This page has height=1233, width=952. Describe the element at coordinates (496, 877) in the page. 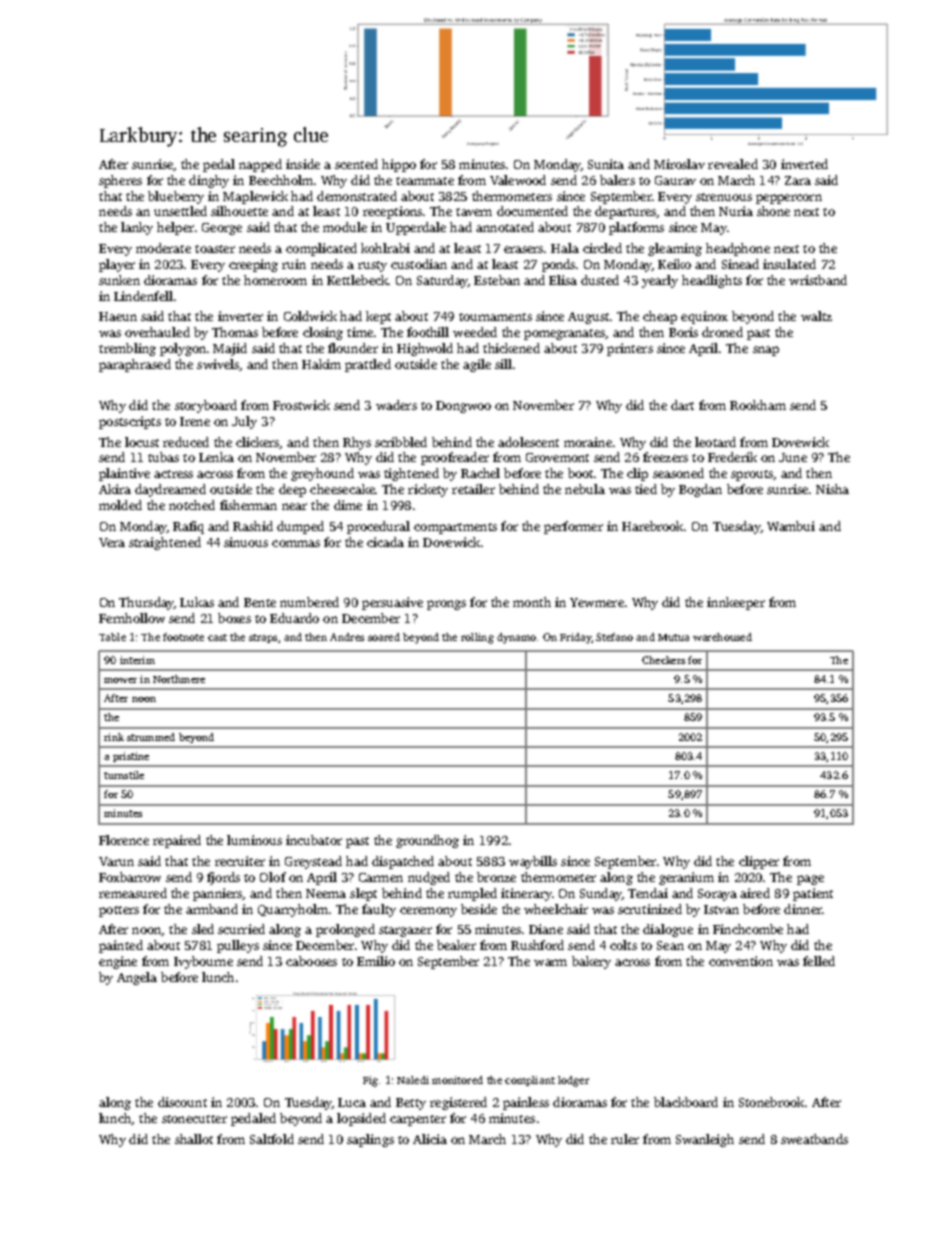

I see `bronze` at that location.
